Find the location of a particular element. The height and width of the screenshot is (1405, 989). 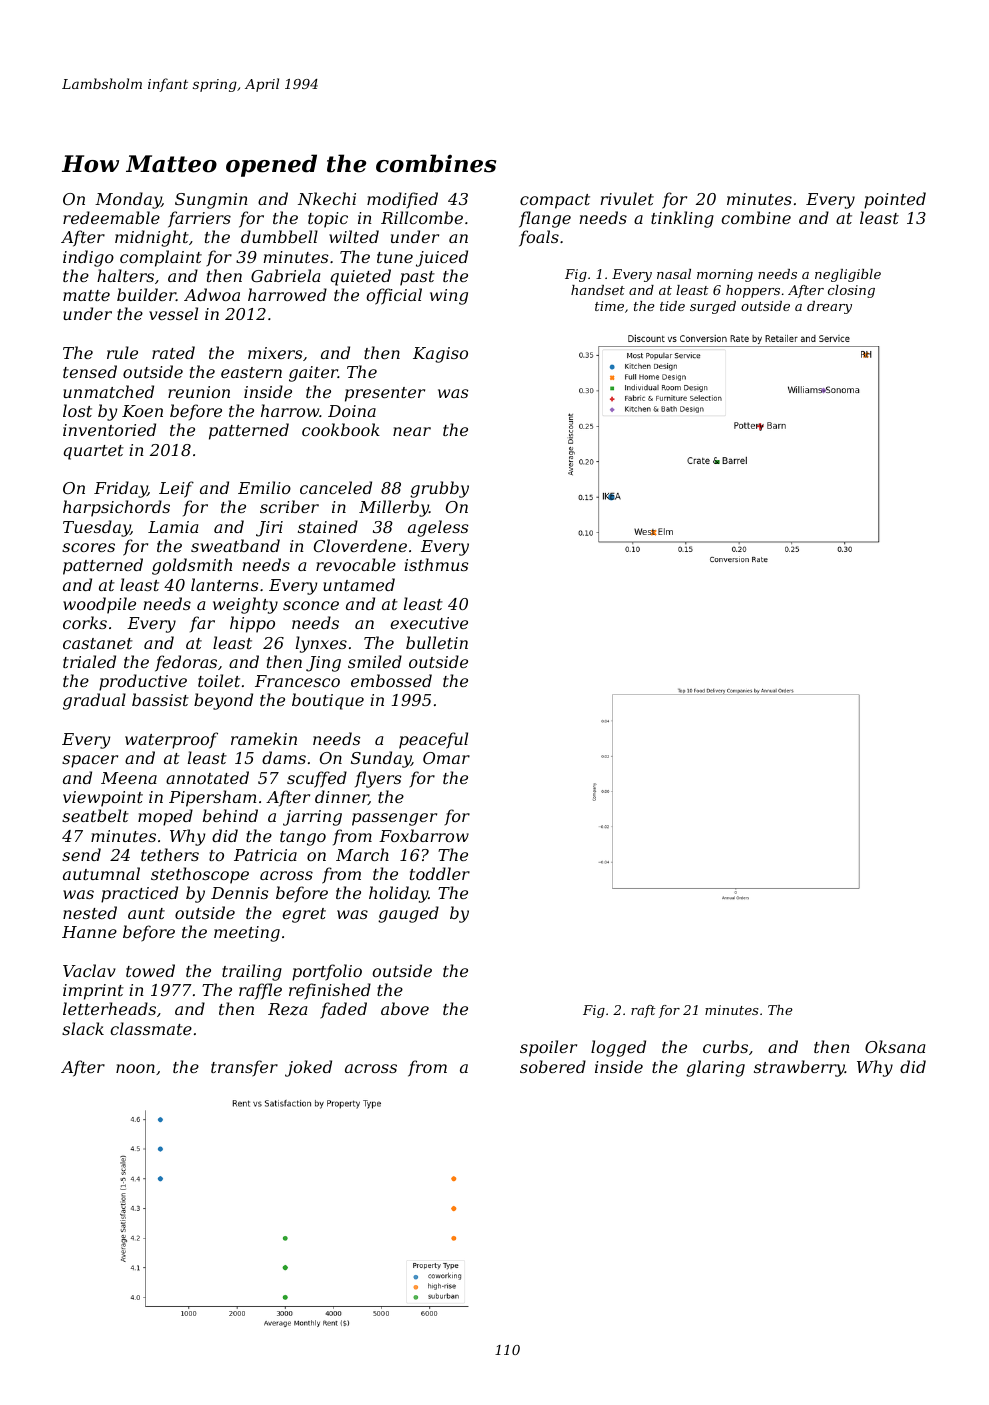

compact is located at coordinates (555, 201).
